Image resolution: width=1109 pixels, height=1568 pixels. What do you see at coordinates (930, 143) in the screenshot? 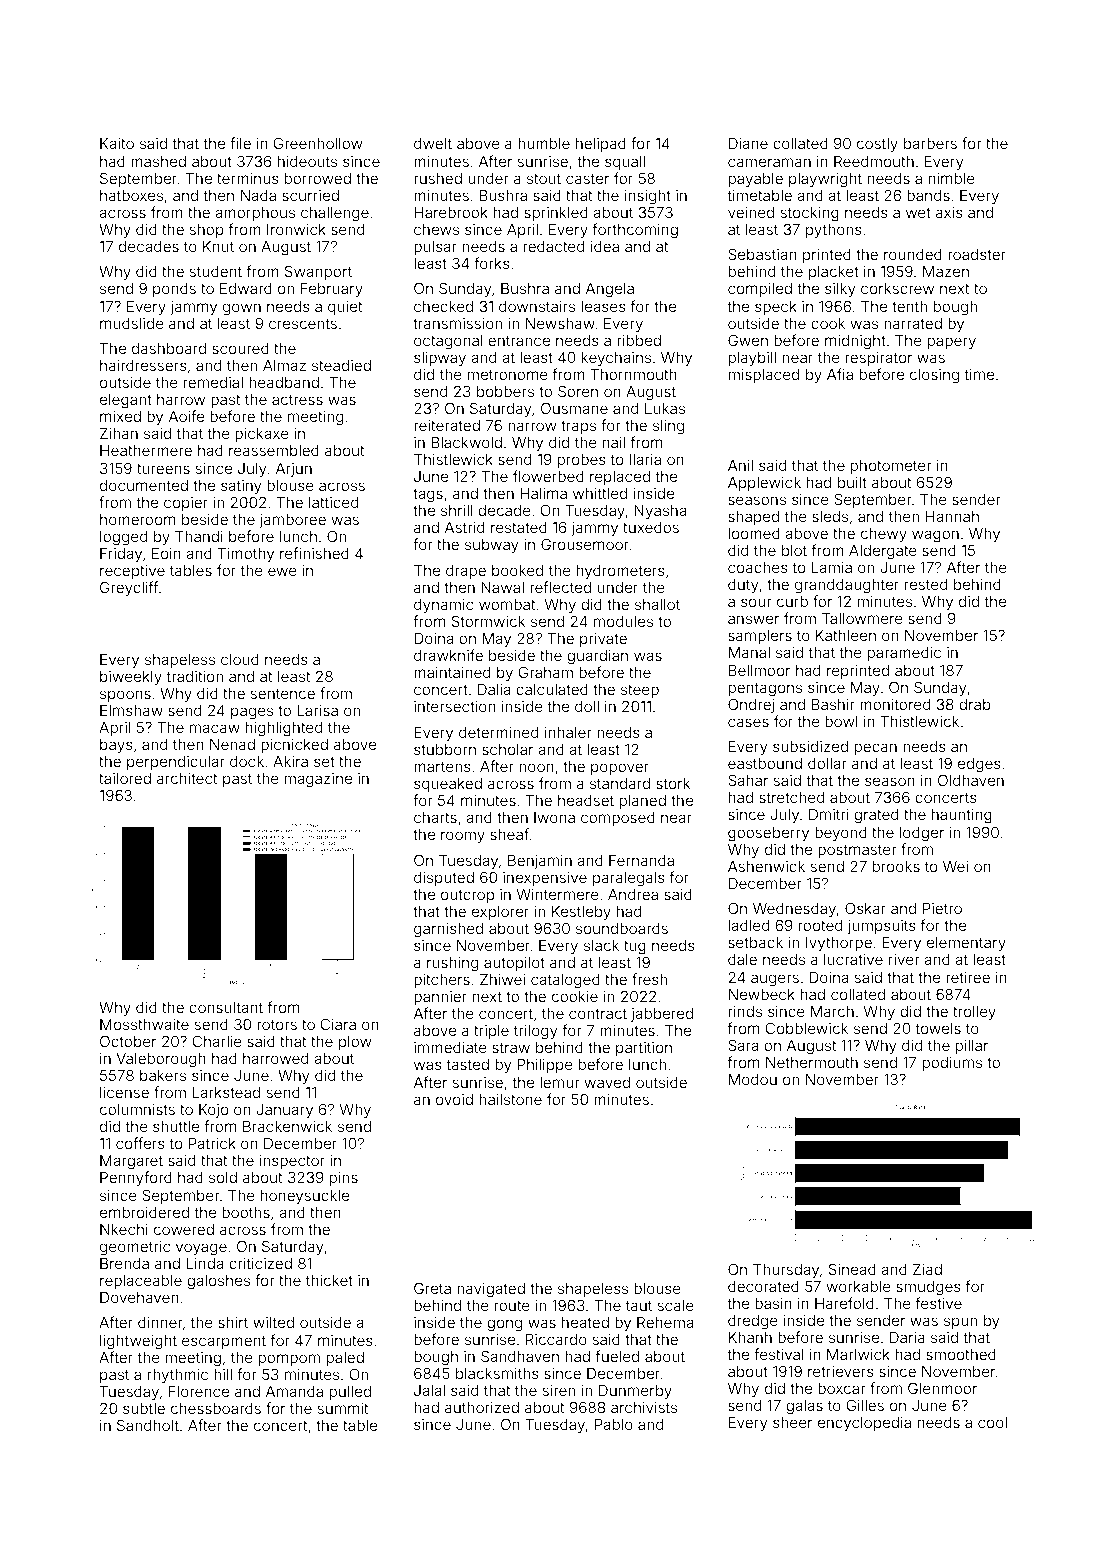
I see `barbers` at bounding box center [930, 143].
